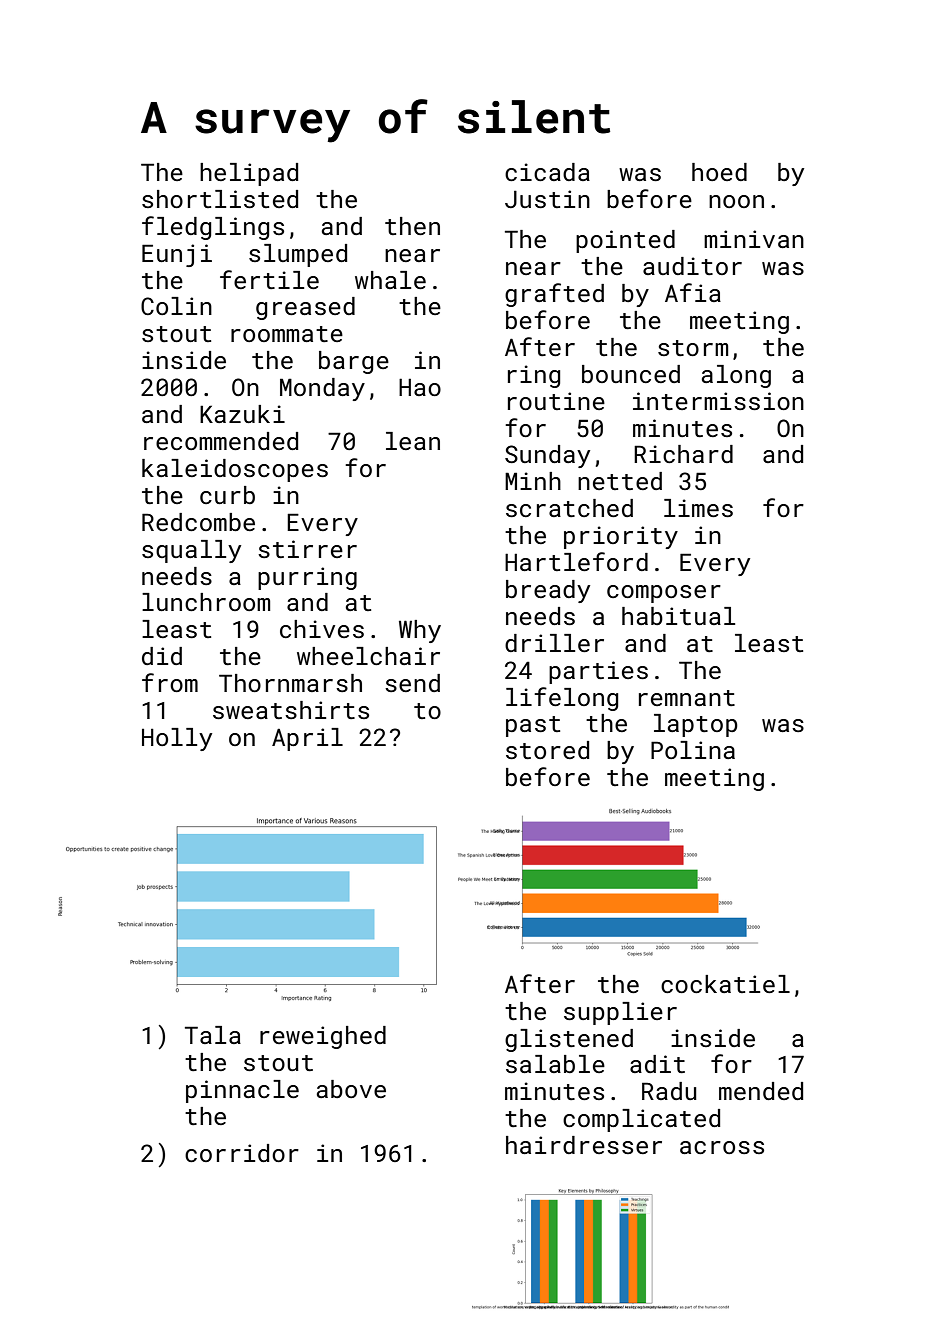  I want to click on stirrer, so click(307, 549).
